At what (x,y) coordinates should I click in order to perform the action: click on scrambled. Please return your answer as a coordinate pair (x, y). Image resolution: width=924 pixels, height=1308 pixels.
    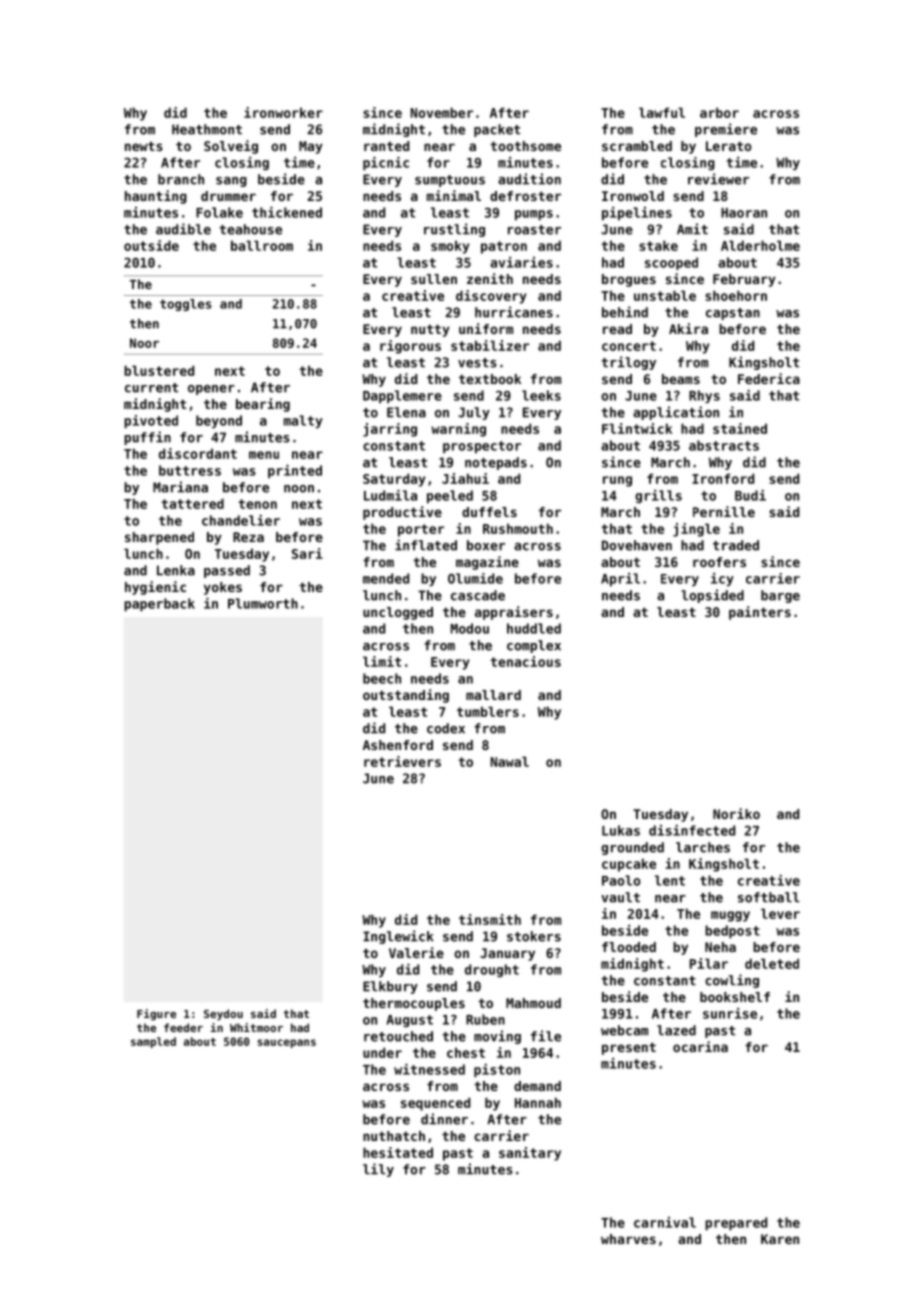
    Looking at the image, I should click on (637, 146).
